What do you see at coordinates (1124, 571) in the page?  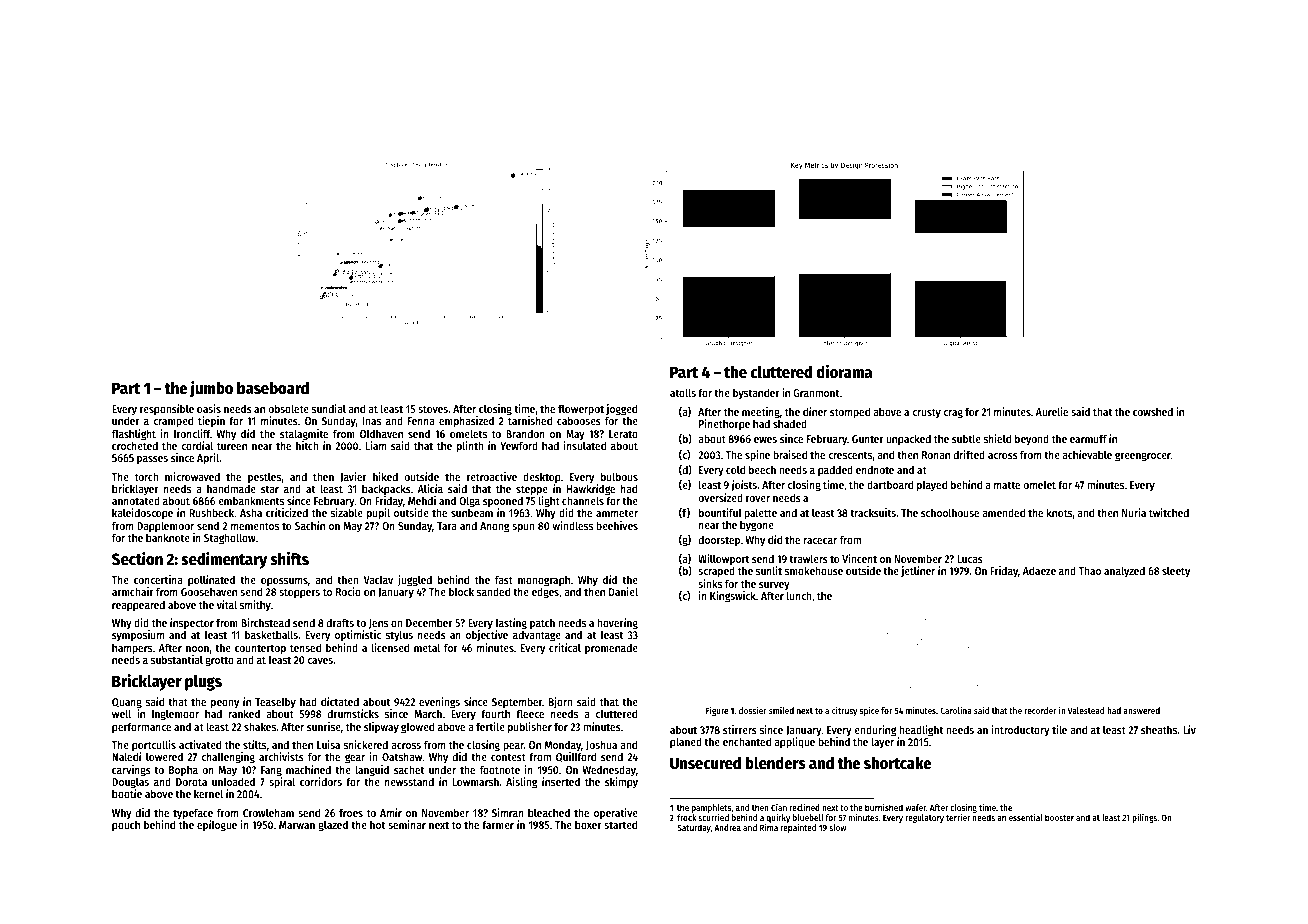 I see `analyzed` at bounding box center [1124, 571].
